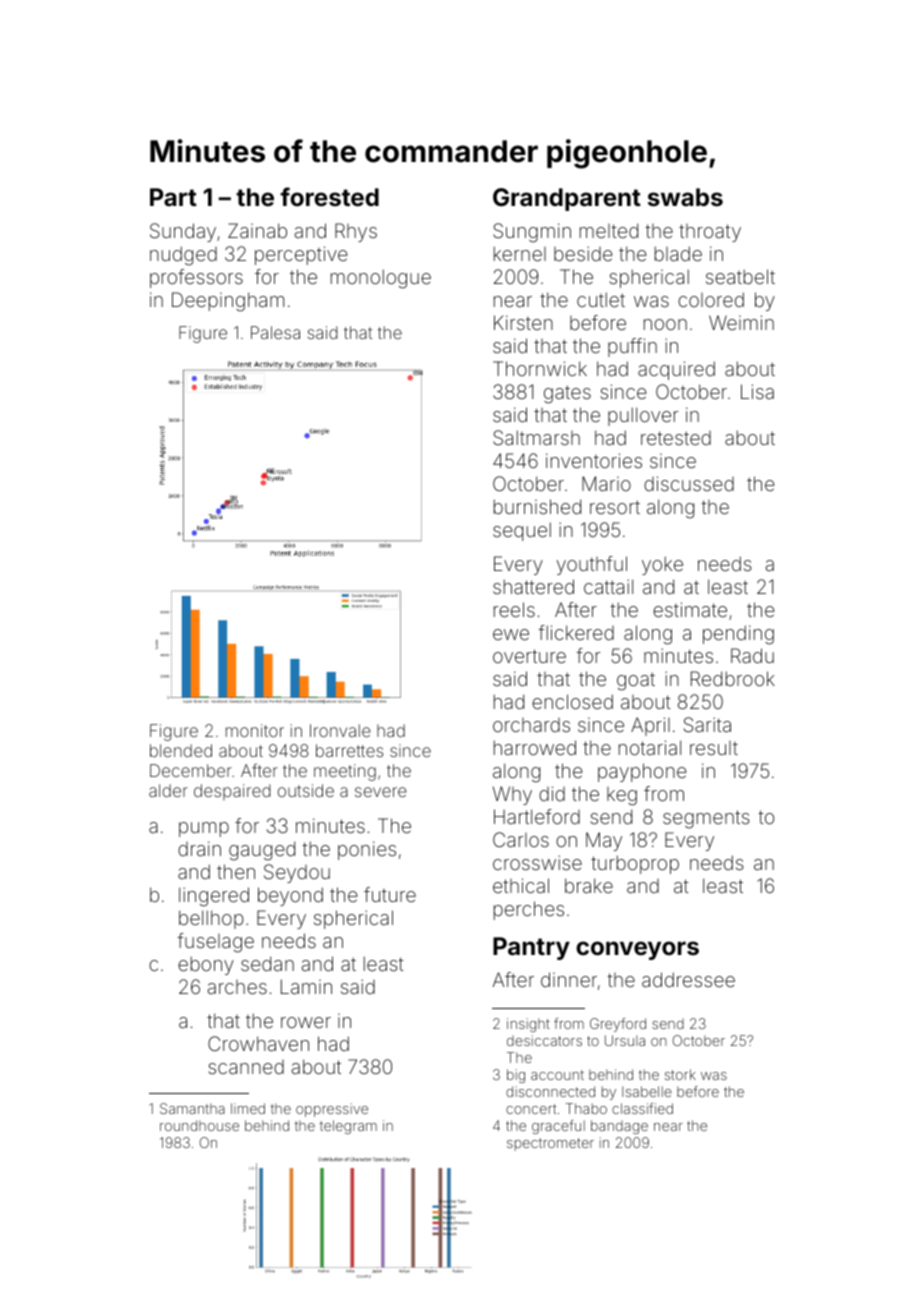 This document has height=1311, width=924. Describe the element at coordinates (619, 1127) in the document. I see `bandage` at that location.
